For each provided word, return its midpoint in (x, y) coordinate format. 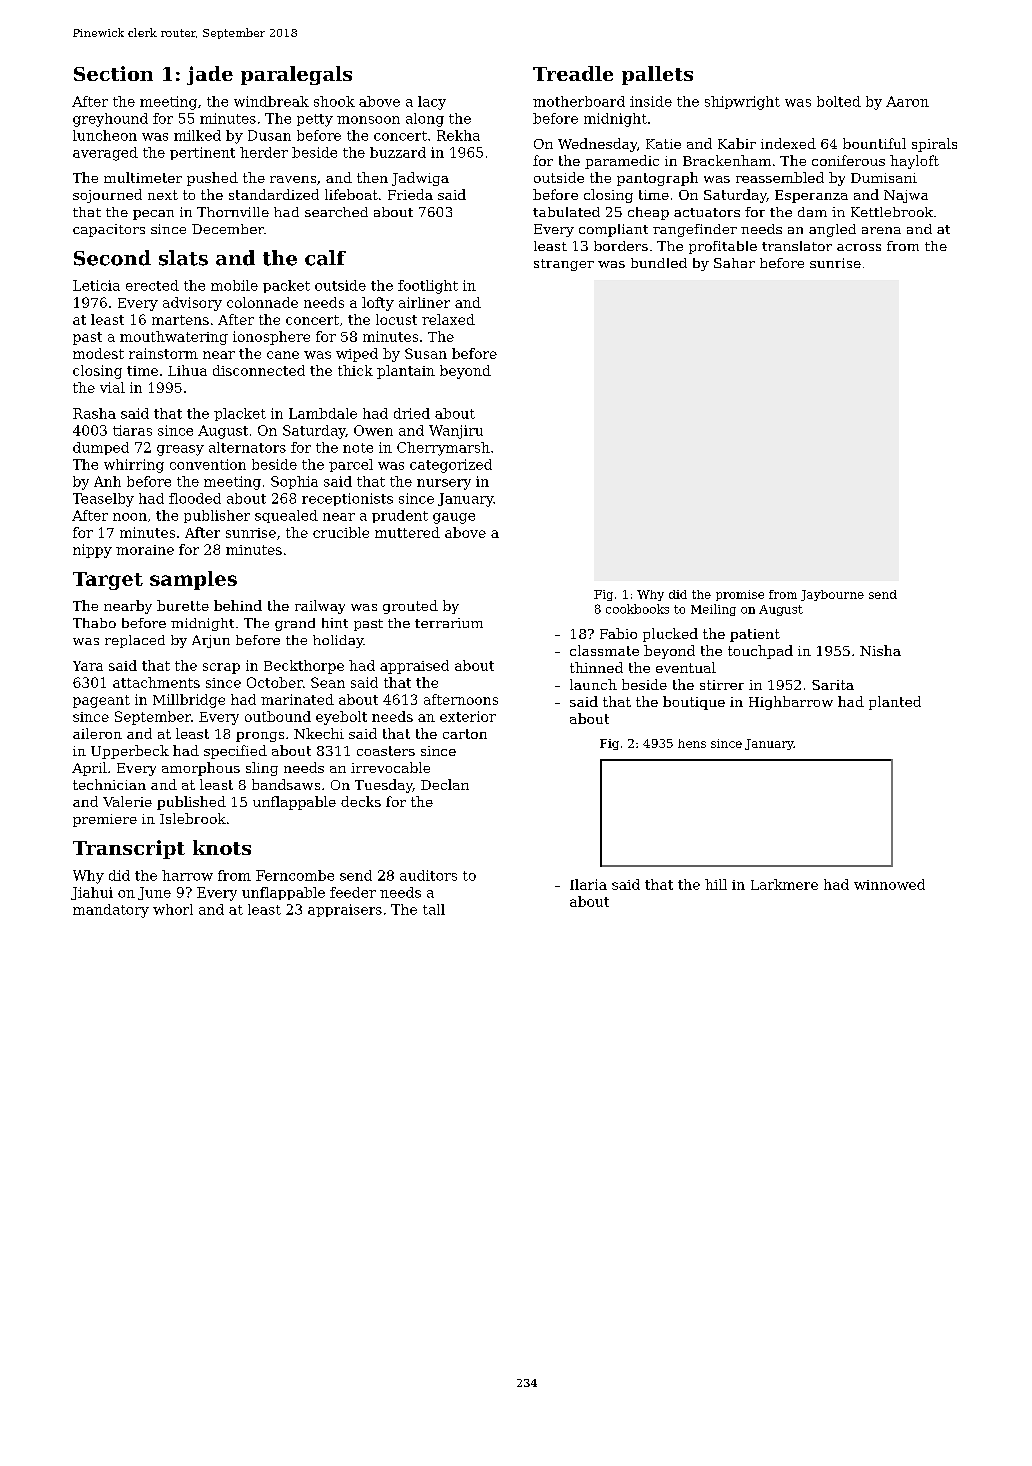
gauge (454, 518)
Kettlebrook (892, 212)
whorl (173, 909)
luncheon (105, 135)
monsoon (368, 120)
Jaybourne (832, 595)
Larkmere (784, 884)
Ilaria (588, 884)
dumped (101, 448)
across (859, 247)
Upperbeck (130, 752)
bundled (659, 263)
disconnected (259, 370)
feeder (353, 892)
